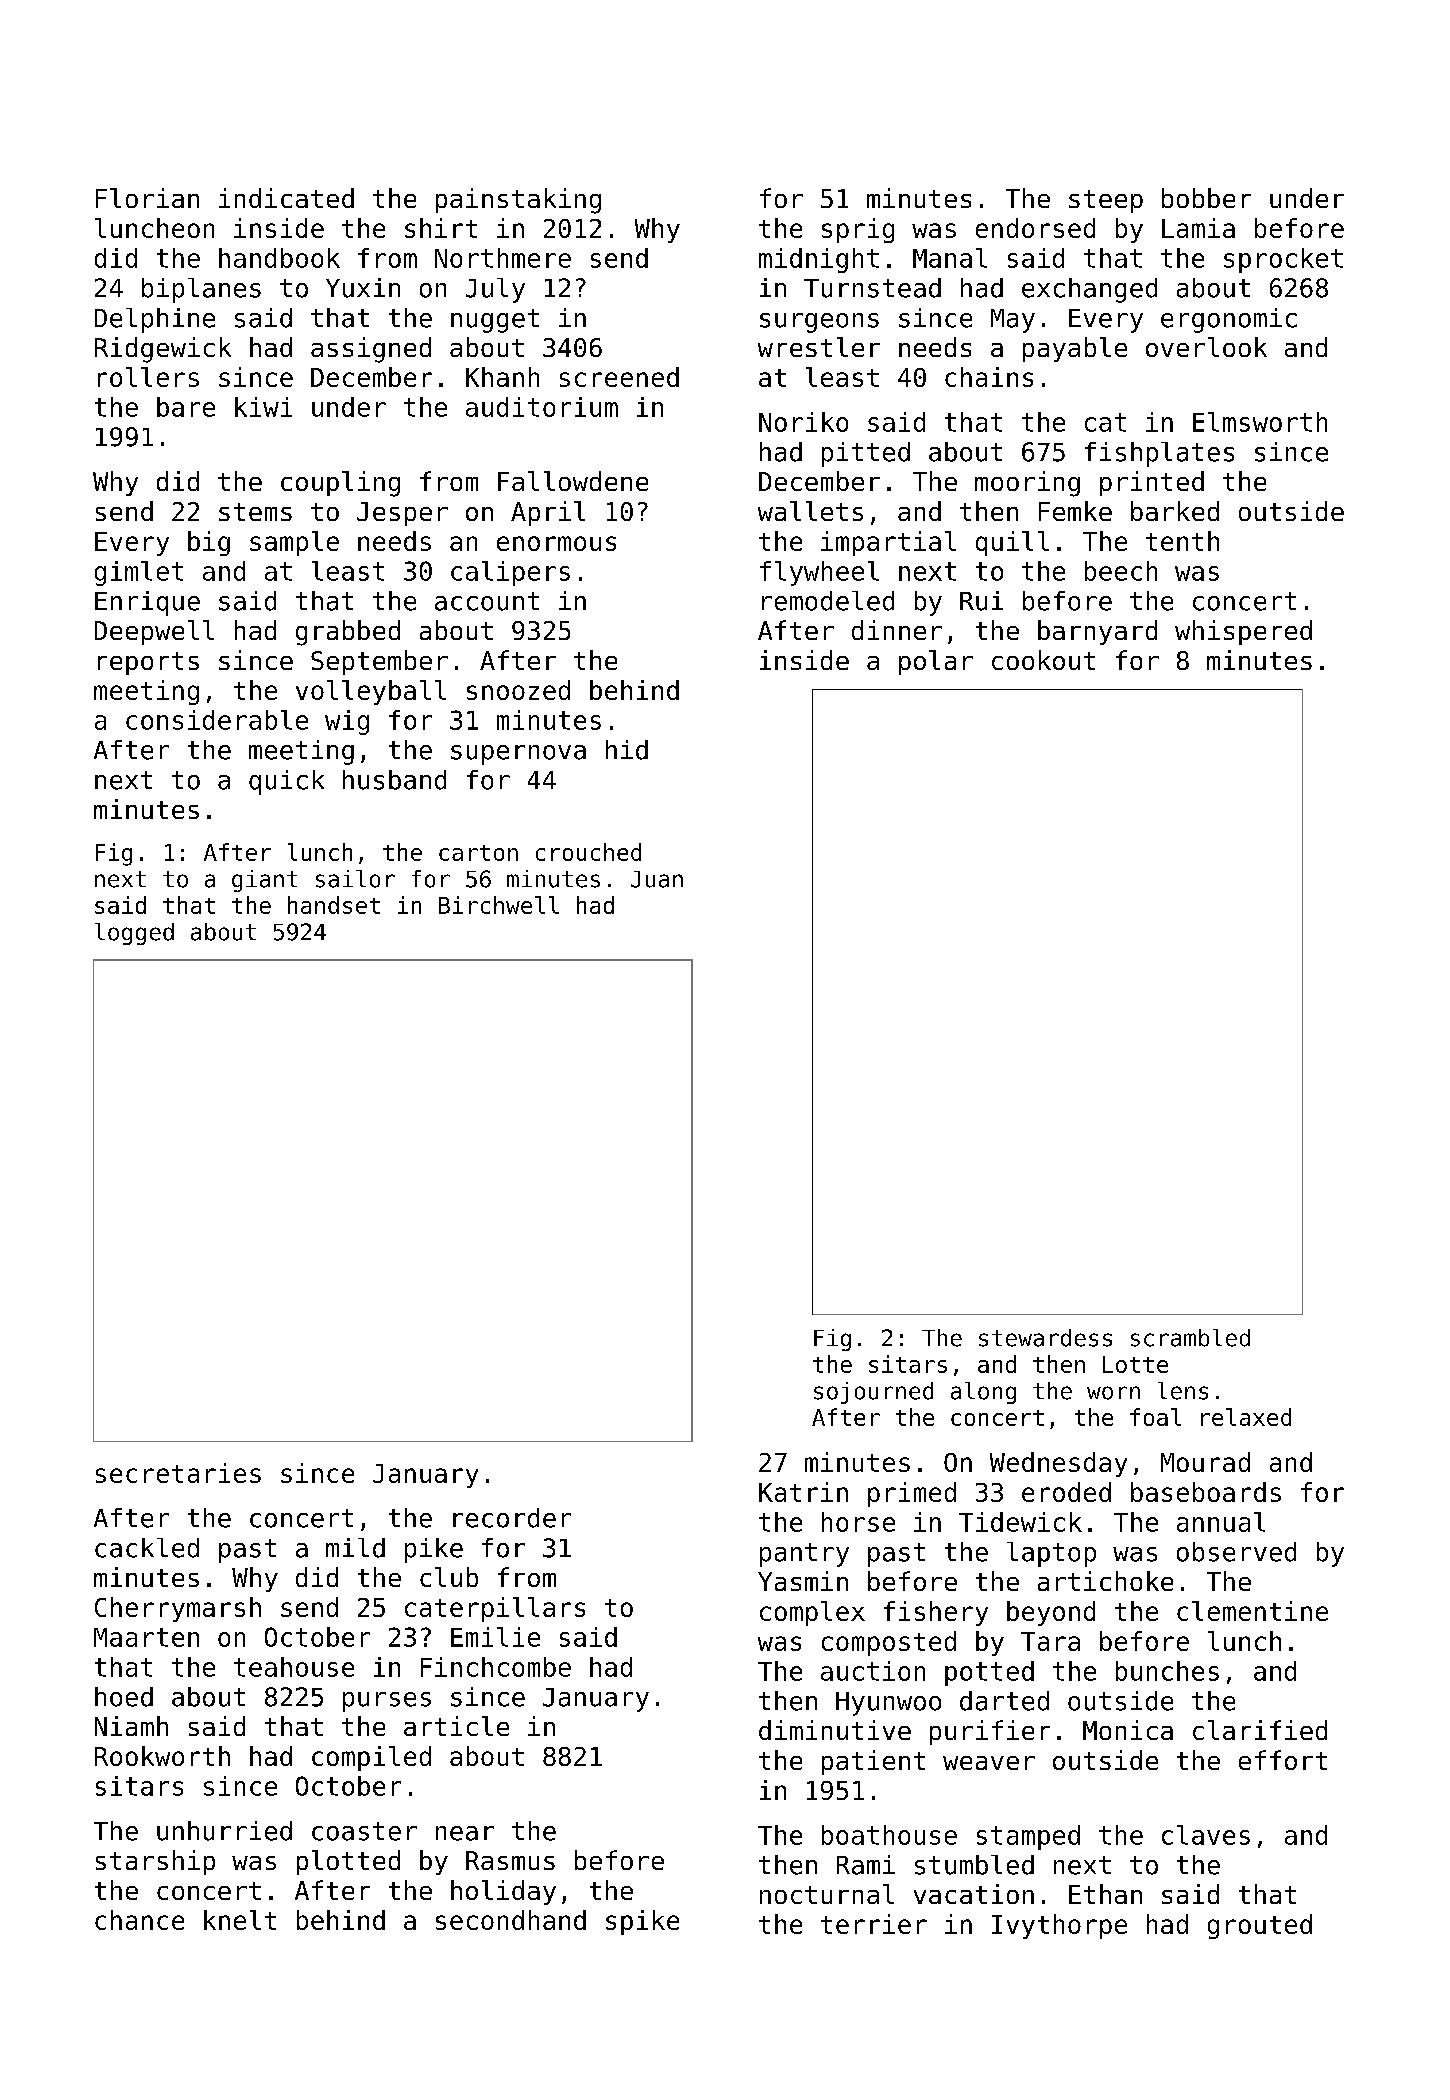 This screenshot has height=2100, width=1450. I want to click on cookout, so click(1043, 660).
